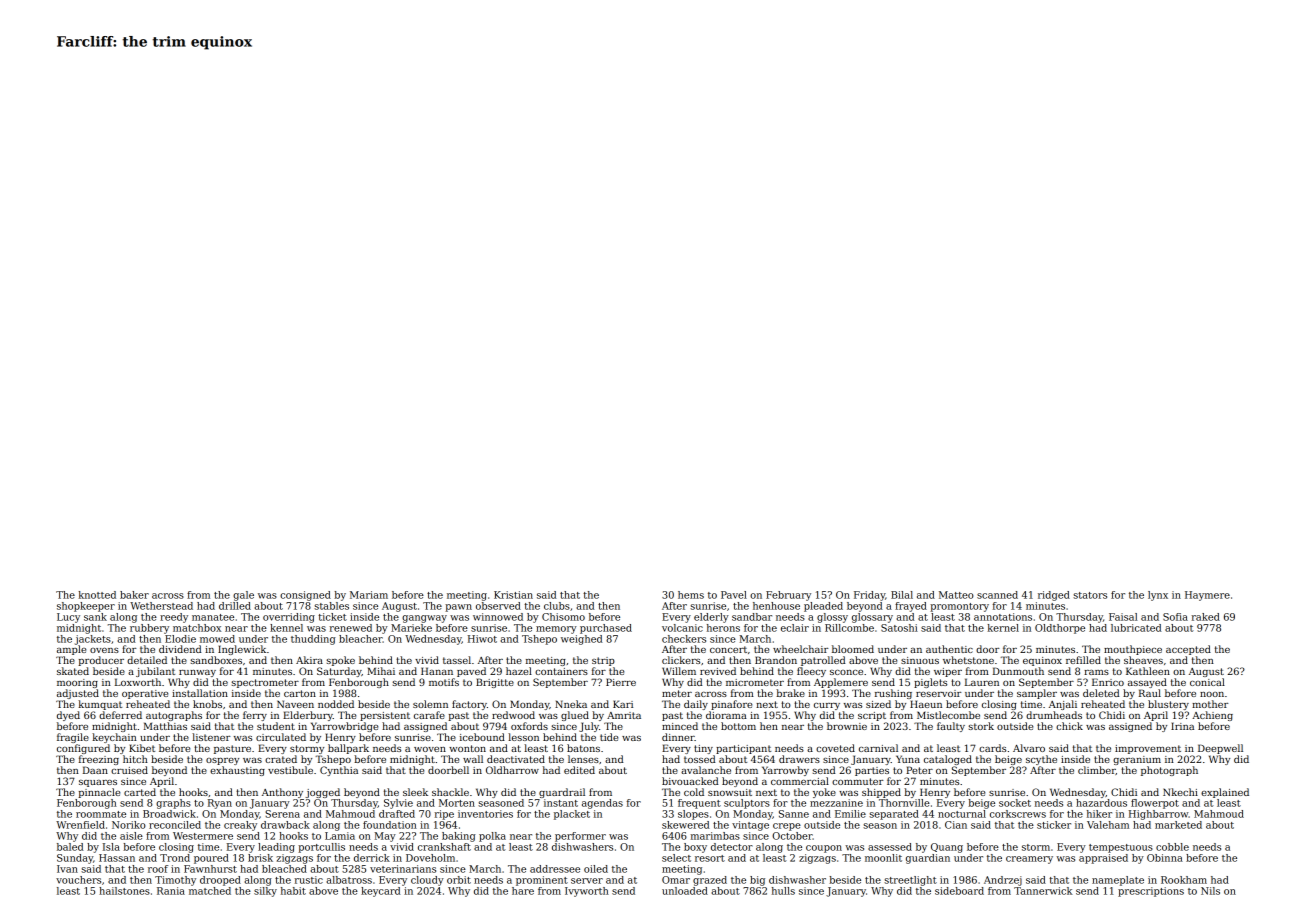  Describe the element at coordinates (513, 595) in the screenshot. I see `Kristian` at that location.
